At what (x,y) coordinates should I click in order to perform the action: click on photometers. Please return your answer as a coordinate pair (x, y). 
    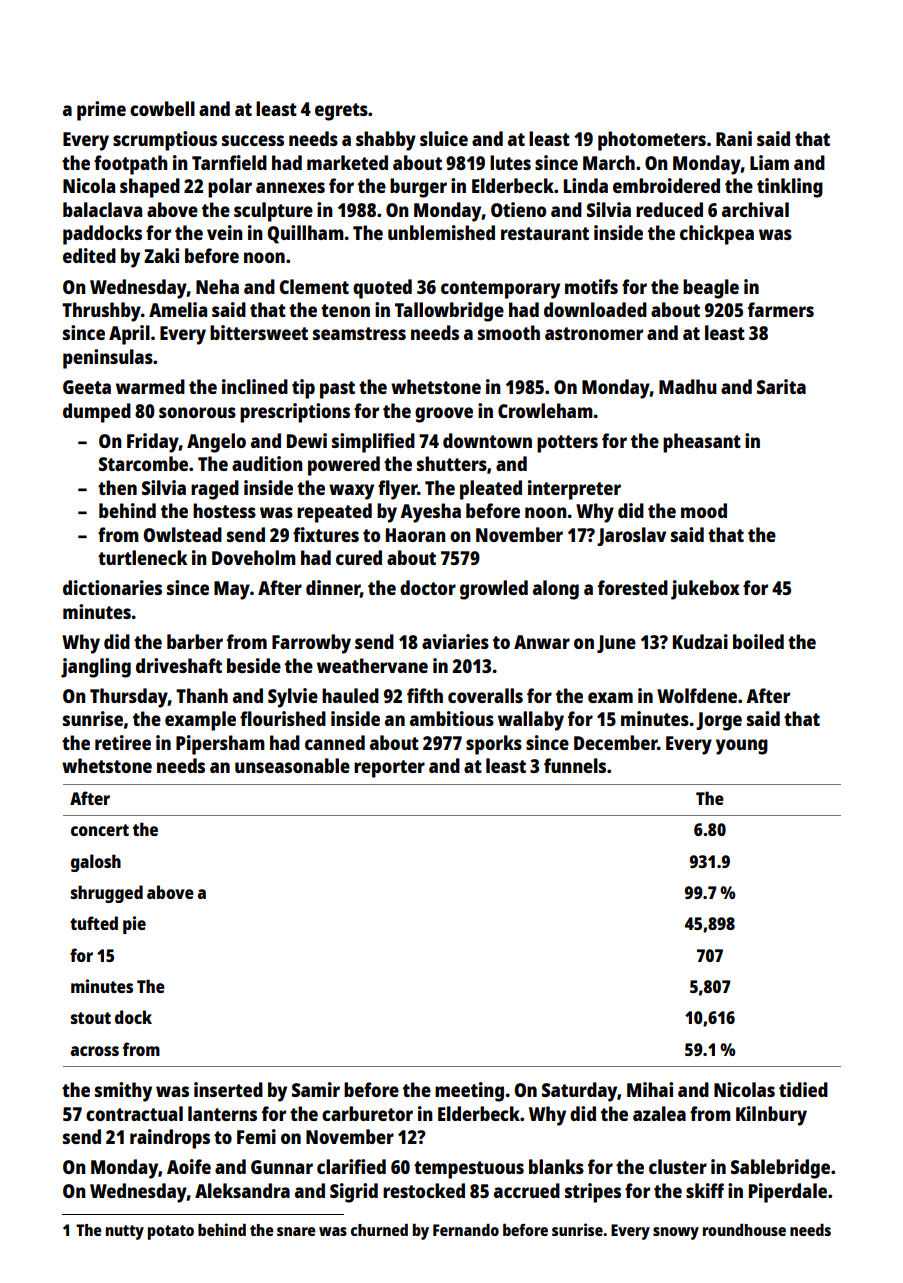
    Looking at the image, I should click on (652, 141).
